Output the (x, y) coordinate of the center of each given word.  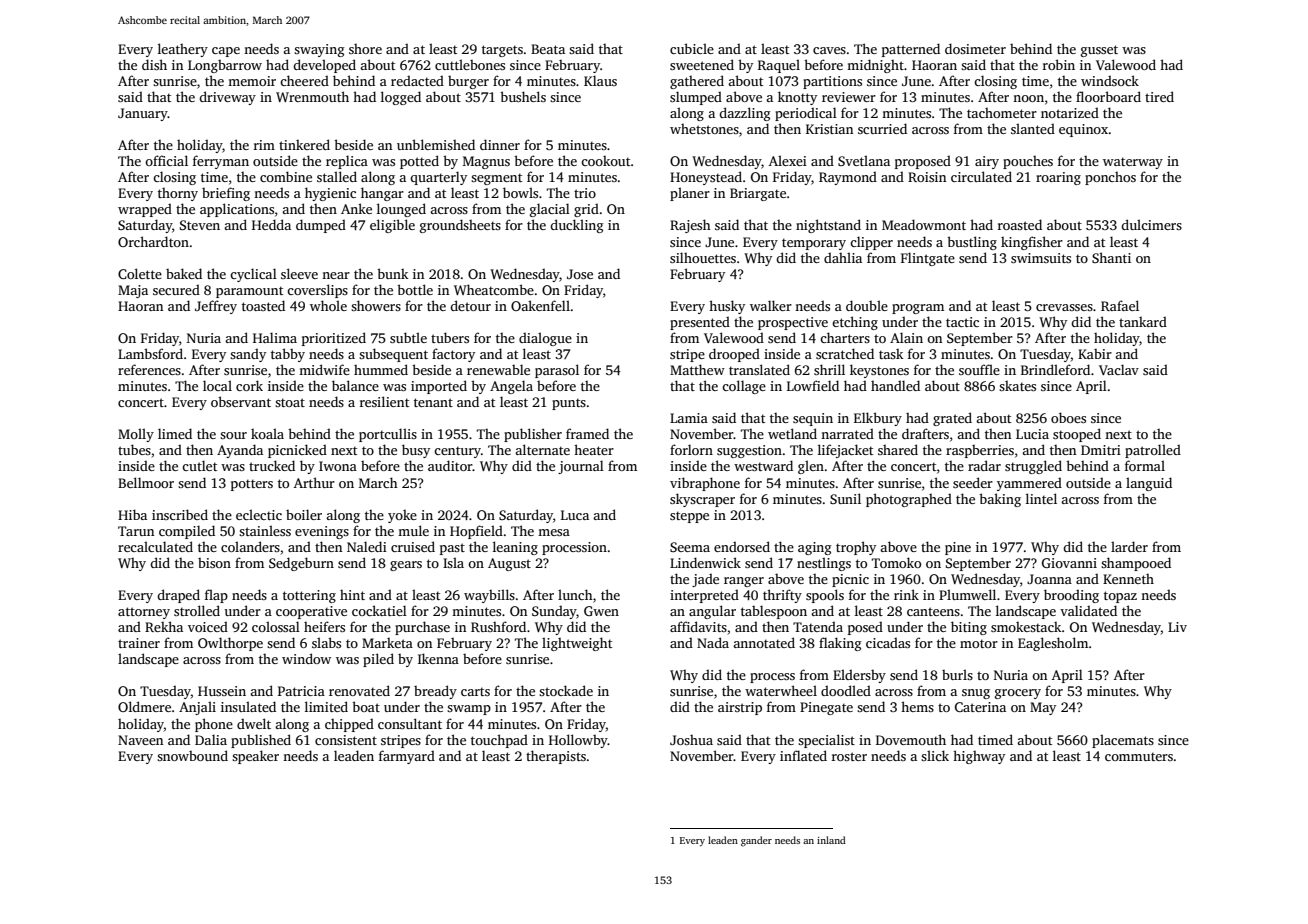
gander (756, 841)
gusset (1099, 51)
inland (831, 840)
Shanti (1111, 257)
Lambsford (150, 353)
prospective (793, 323)
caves (829, 50)
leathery (183, 50)
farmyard (407, 757)
